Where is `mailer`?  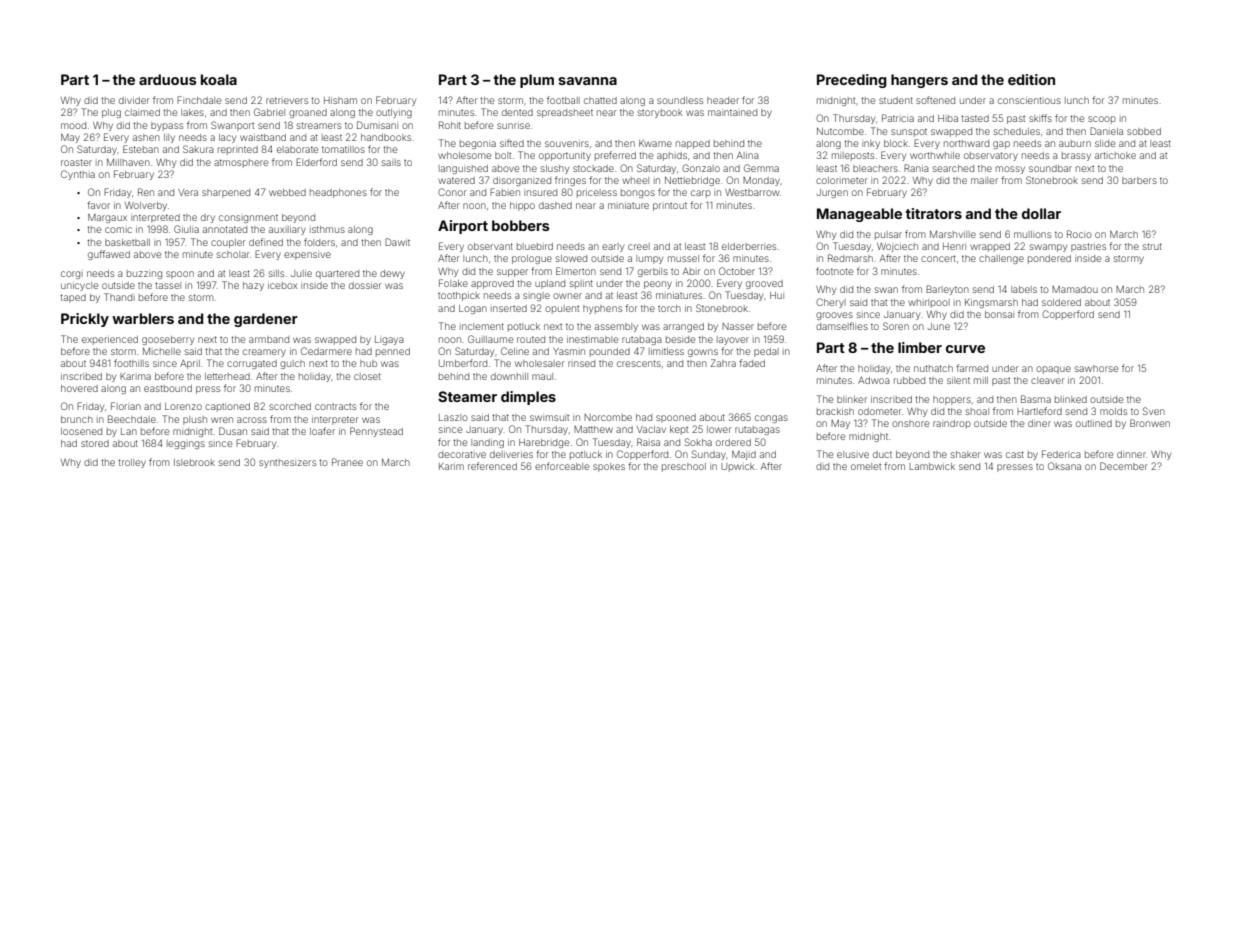
mailer is located at coordinates (984, 180).
